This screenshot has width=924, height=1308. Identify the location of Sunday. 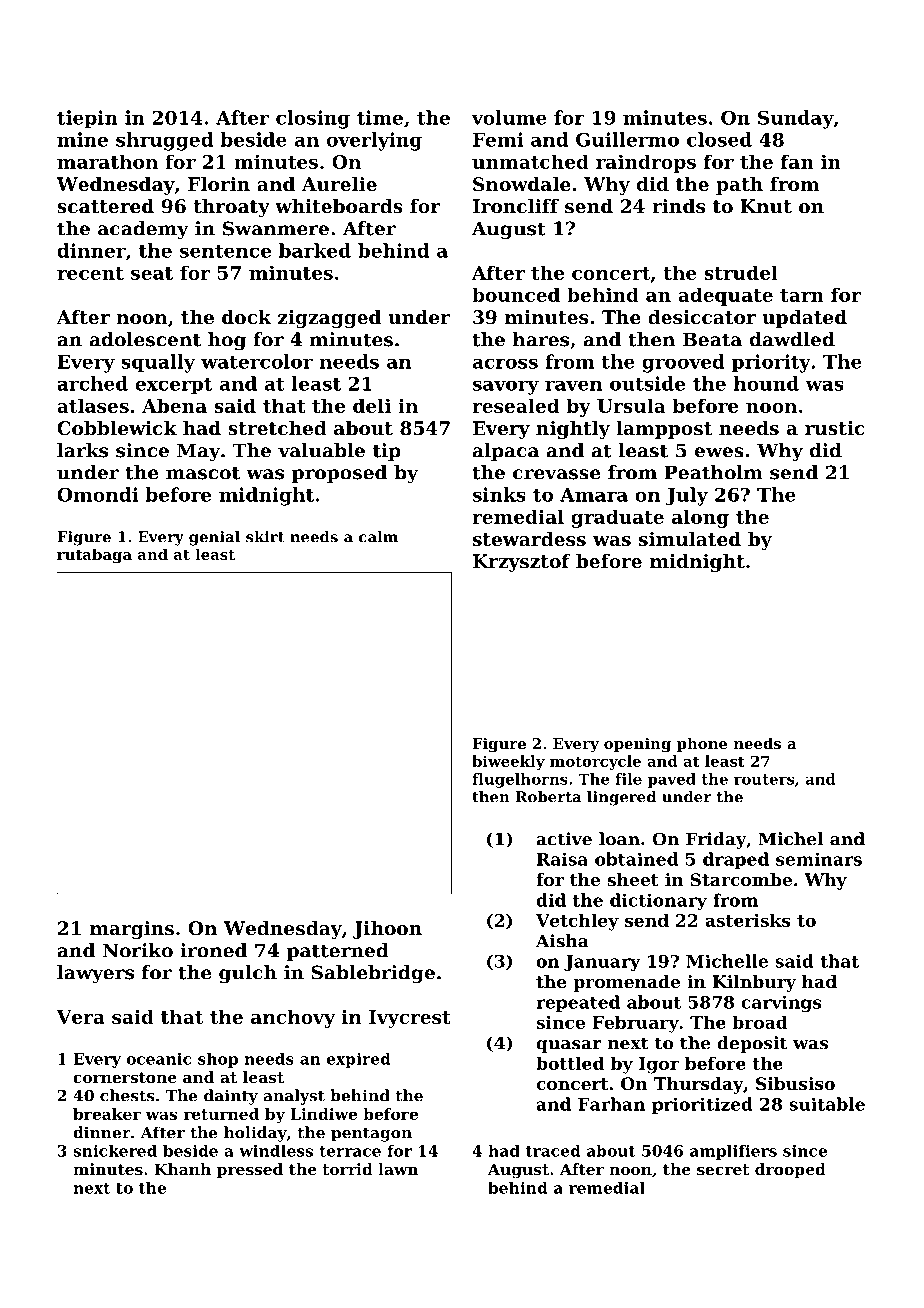
(796, 119).
